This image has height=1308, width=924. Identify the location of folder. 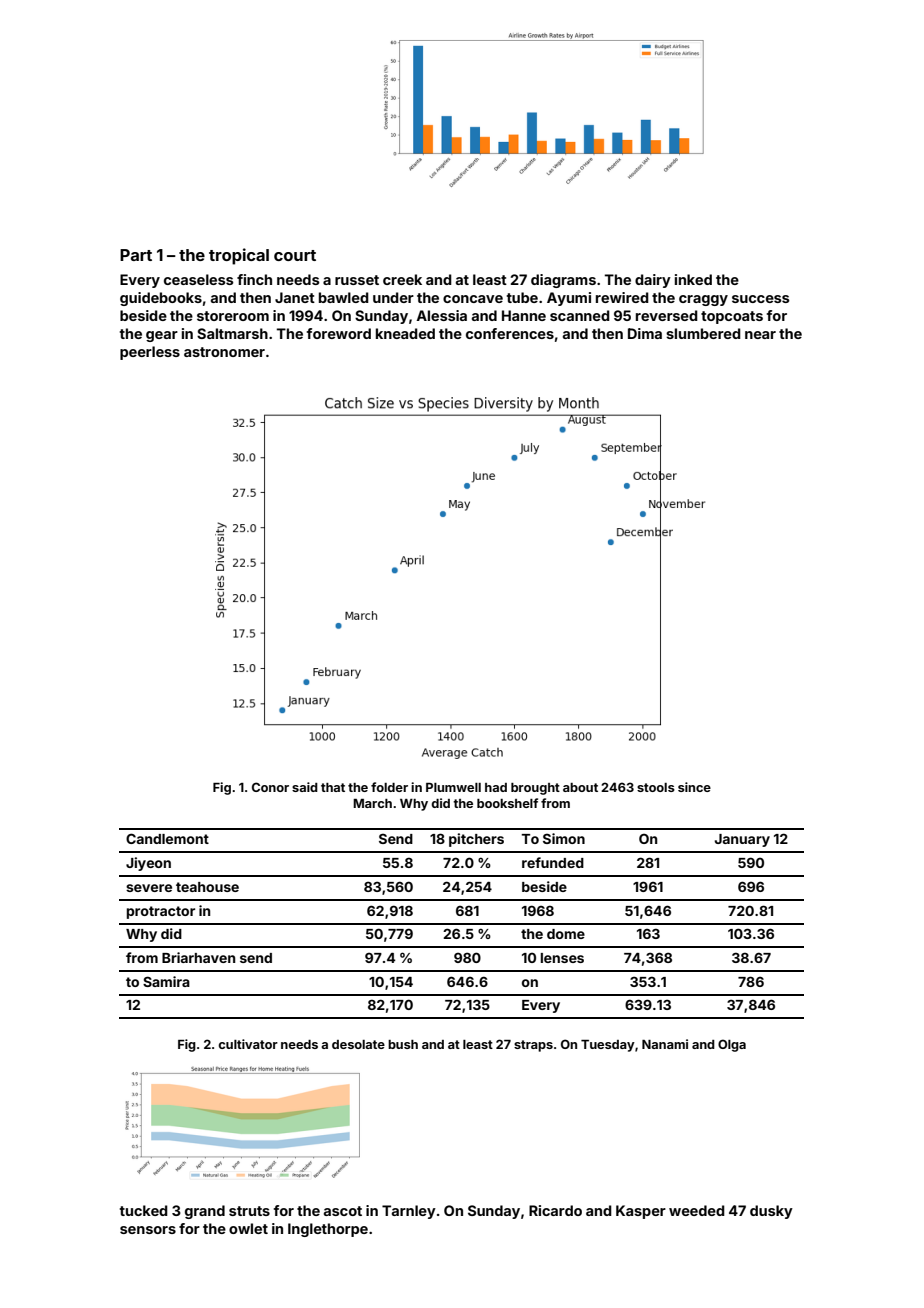
(389, 787).
